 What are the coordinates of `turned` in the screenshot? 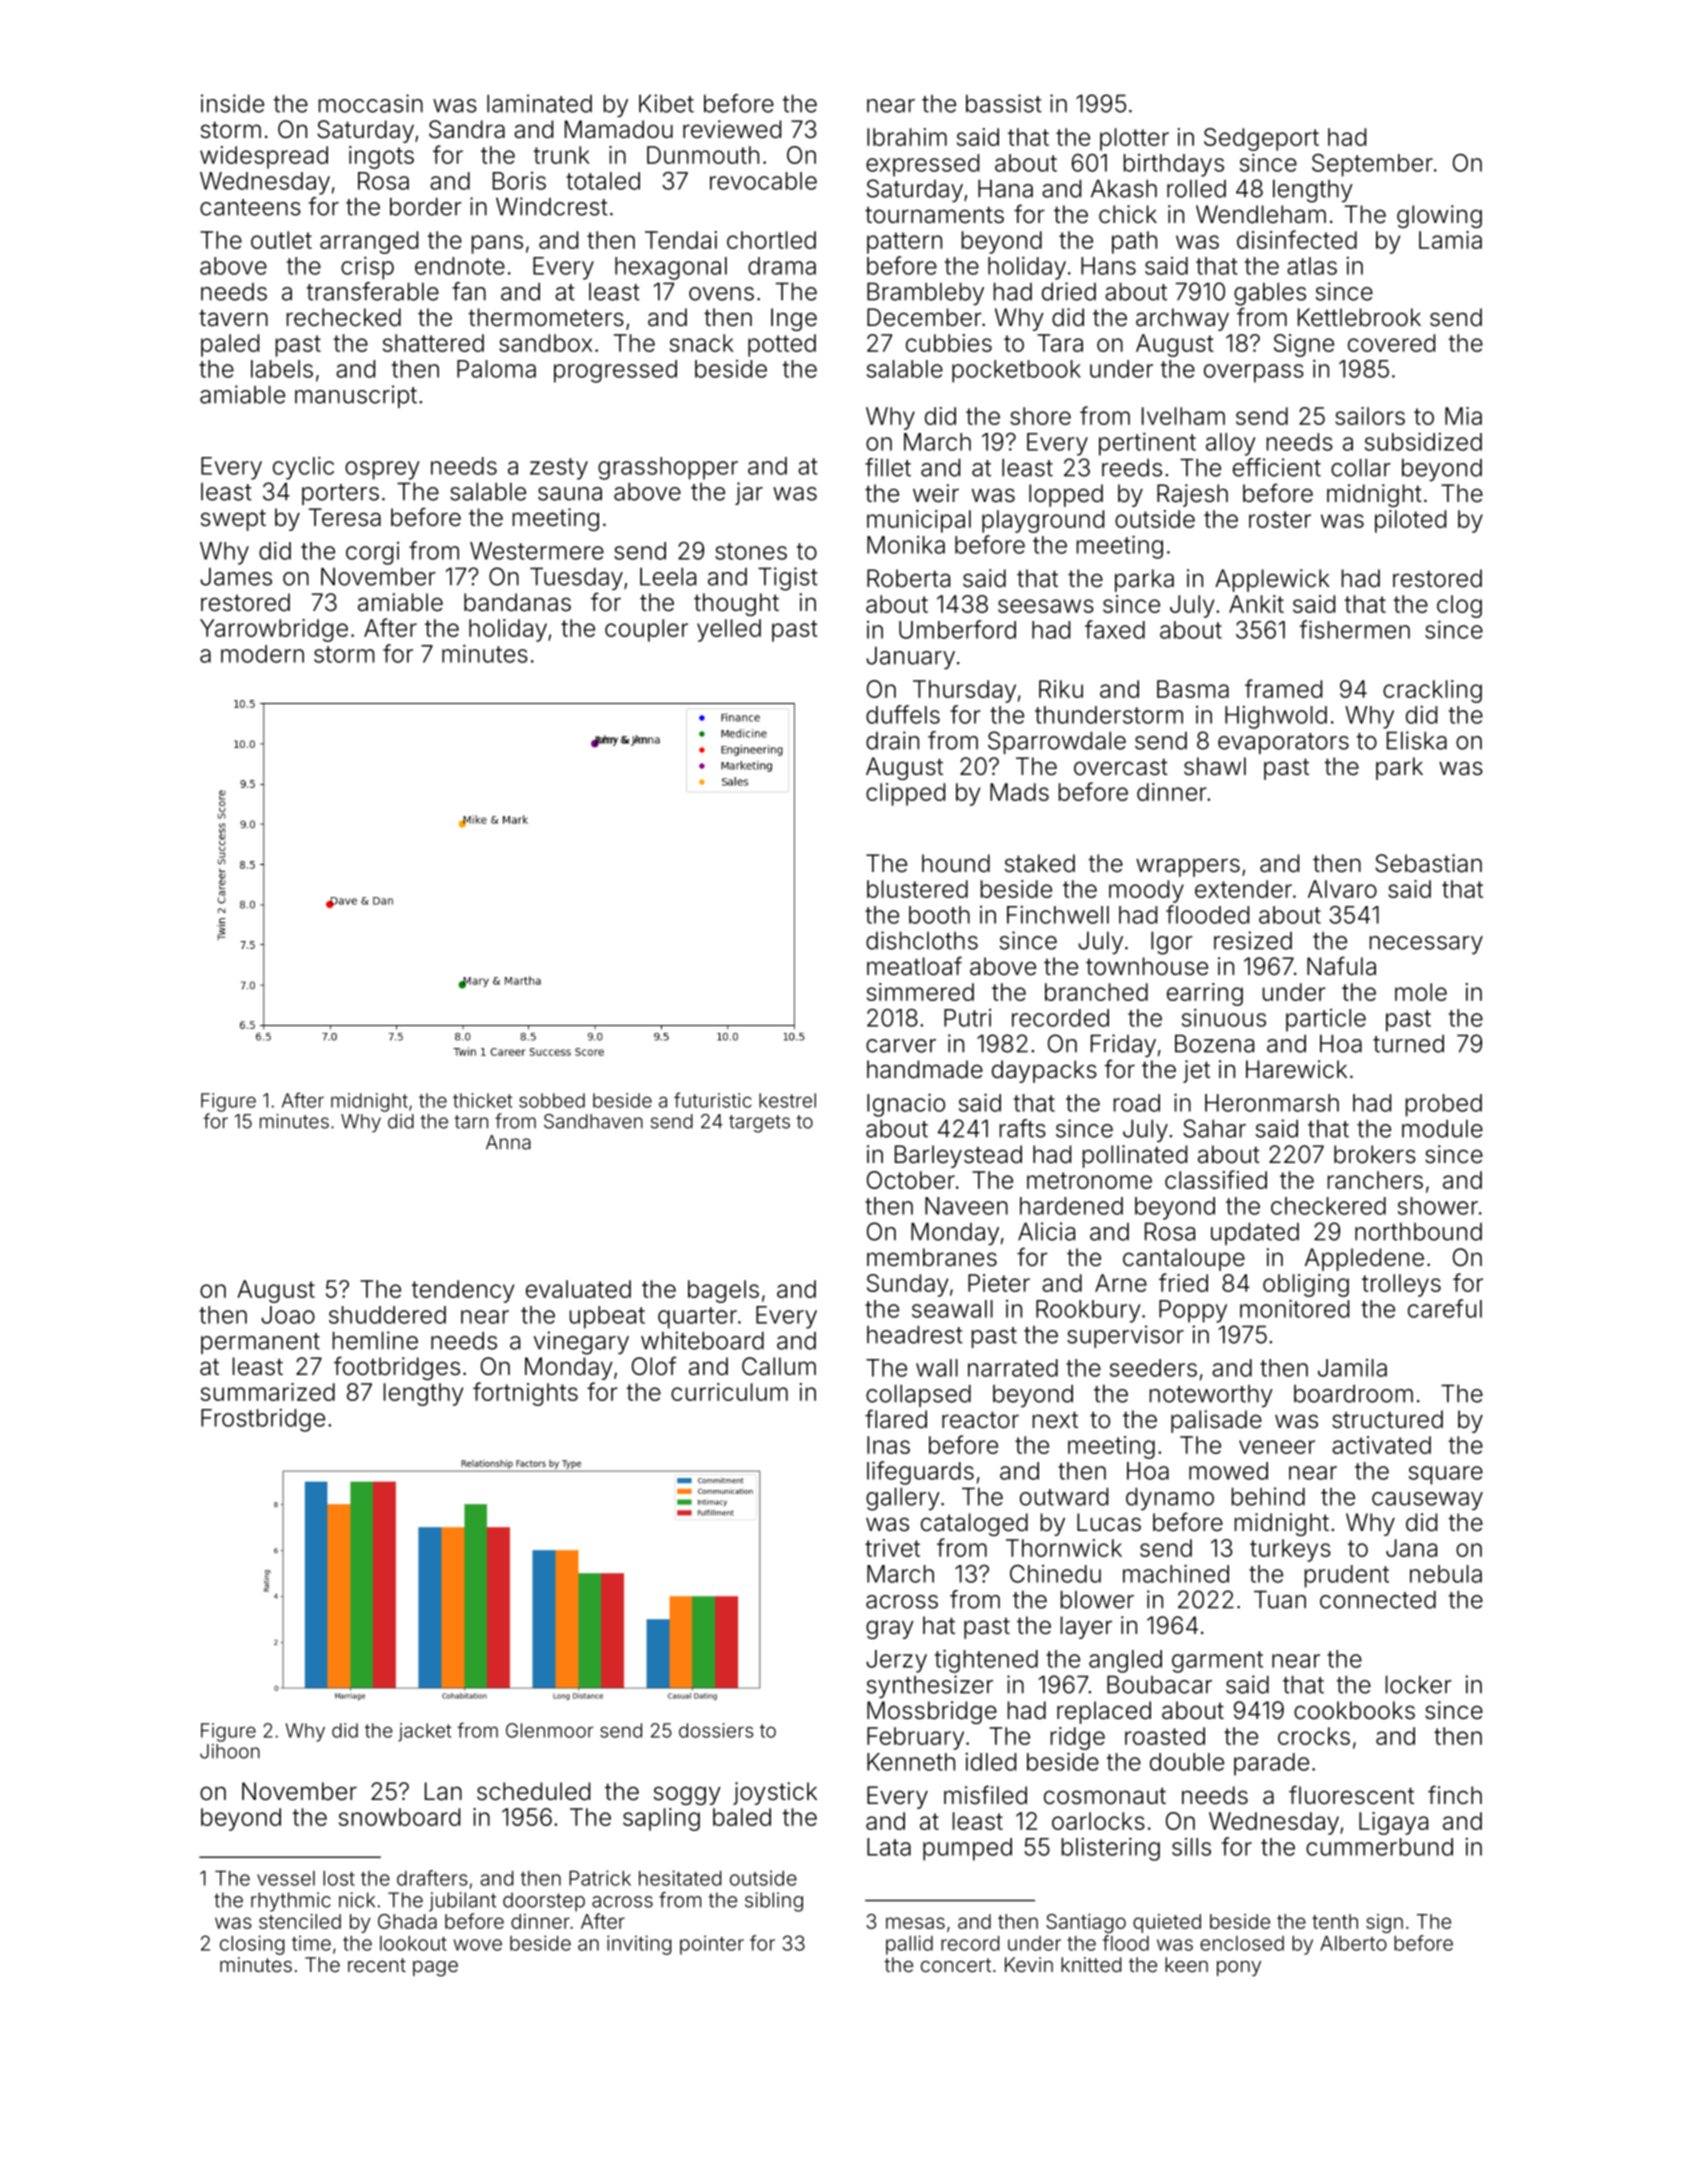 It's located at (1408, 1044).
